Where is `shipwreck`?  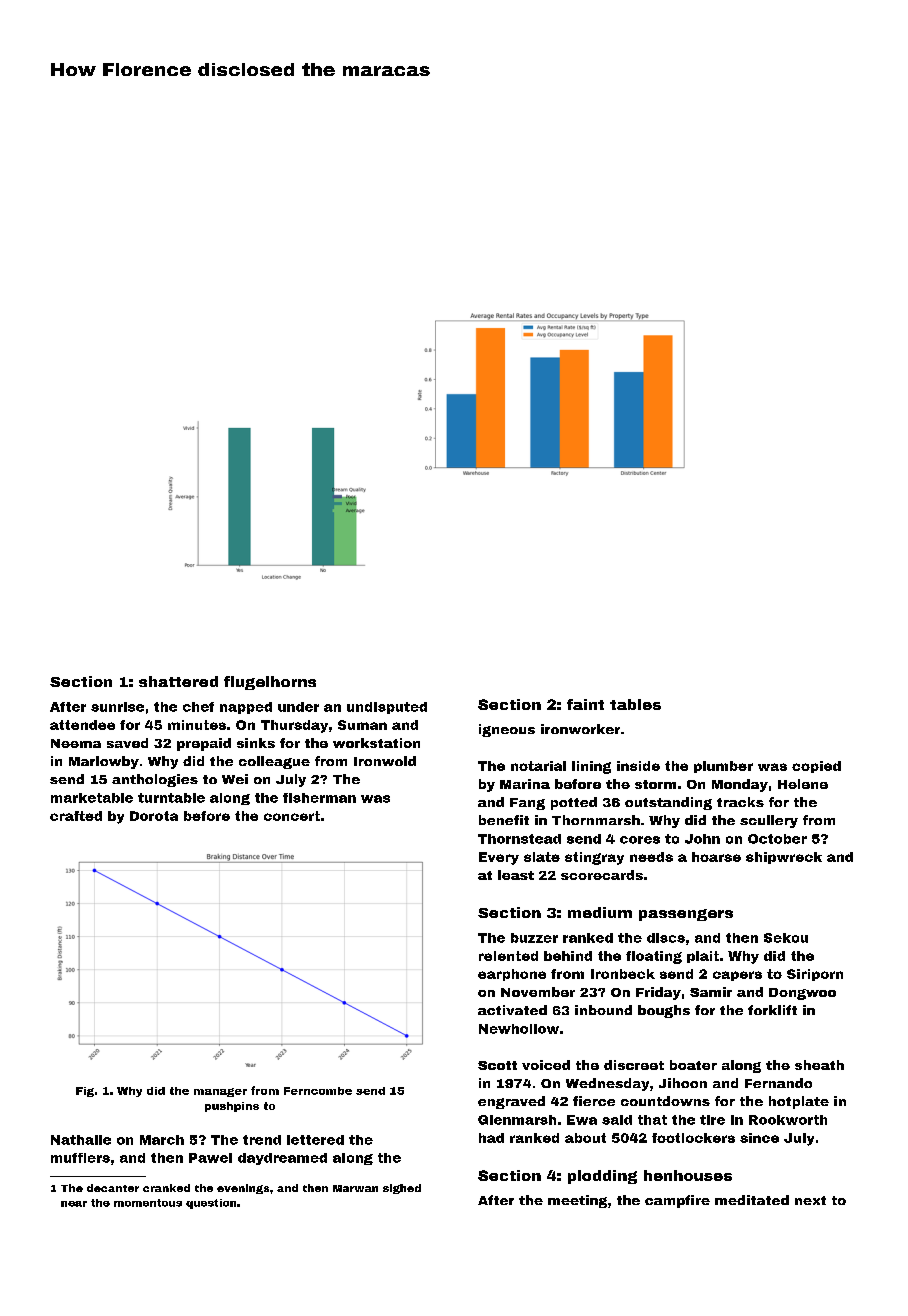
shipwreck is located at coordinates (784, 858).
